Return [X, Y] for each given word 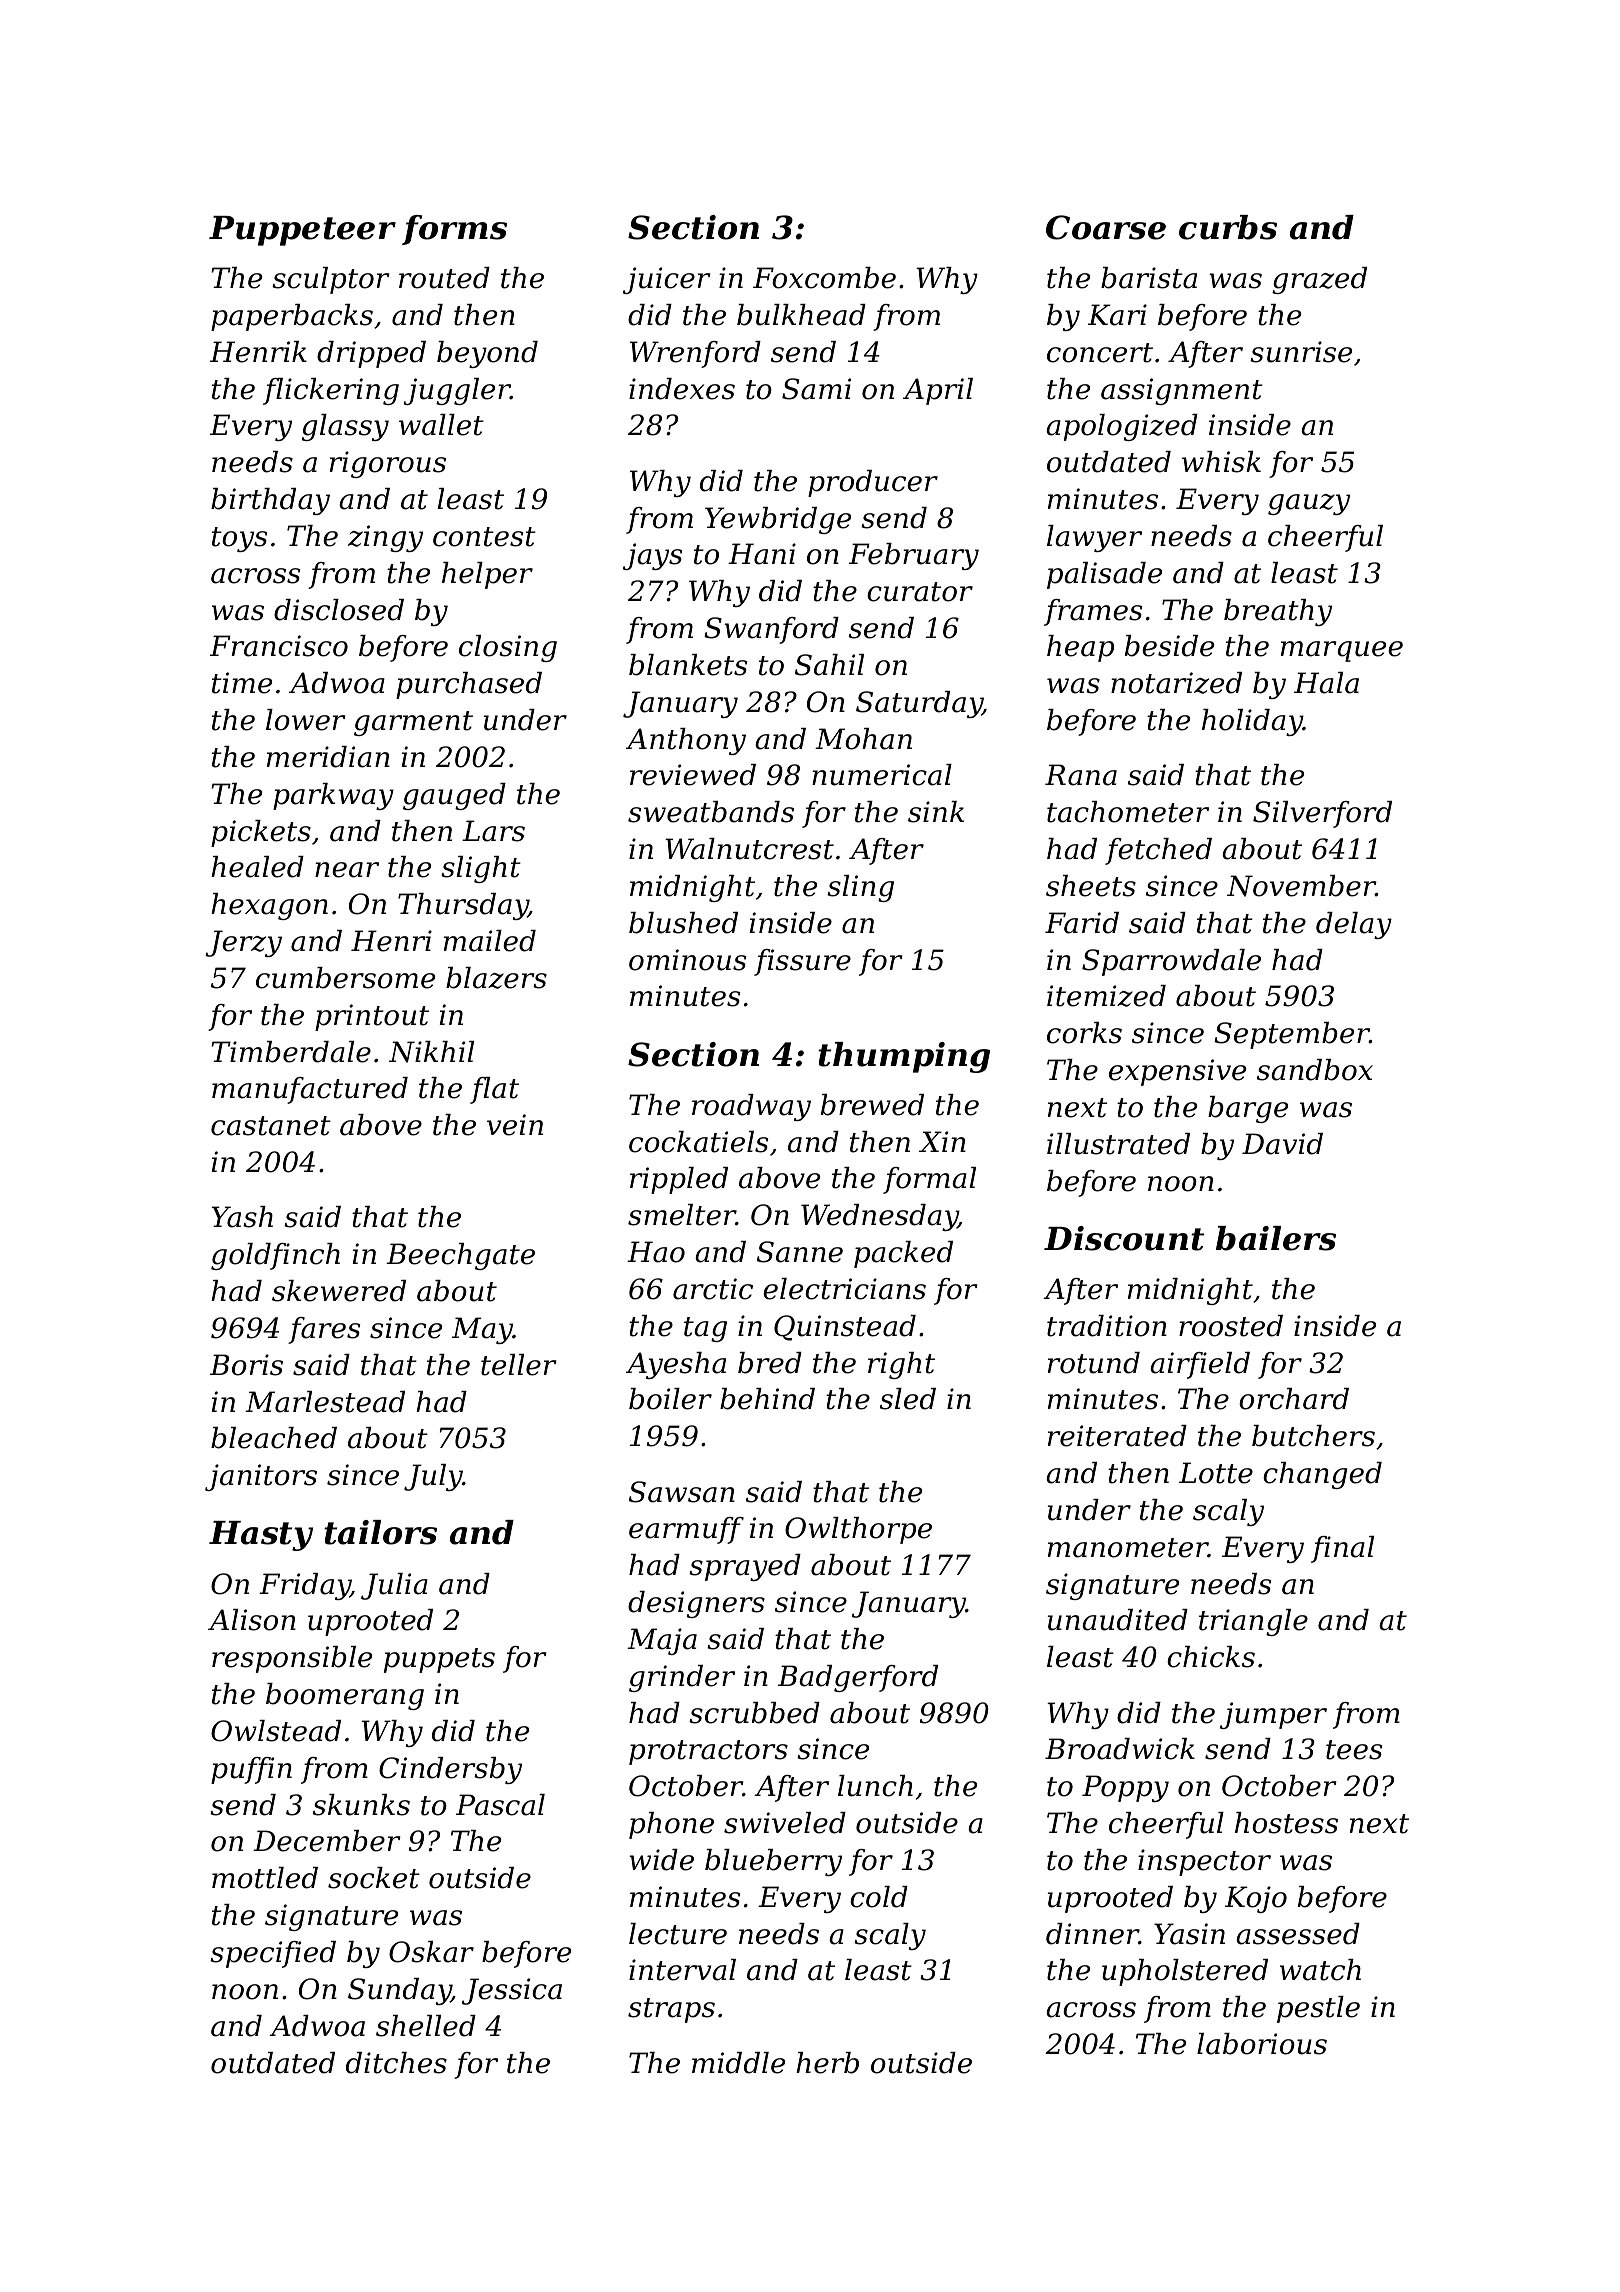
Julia [394, 1586]
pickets [261, 833]
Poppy [1125, 1788]
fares [324, 1330]
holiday [1252, 722]
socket [374, 1878]
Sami [816, 389]
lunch [875, 1786]
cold [879, 1897]
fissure [802, 962]
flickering [331, 391]
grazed [1319, 280]
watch [1320, 1970]
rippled [679, 1180]
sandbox [1315, 1070]
